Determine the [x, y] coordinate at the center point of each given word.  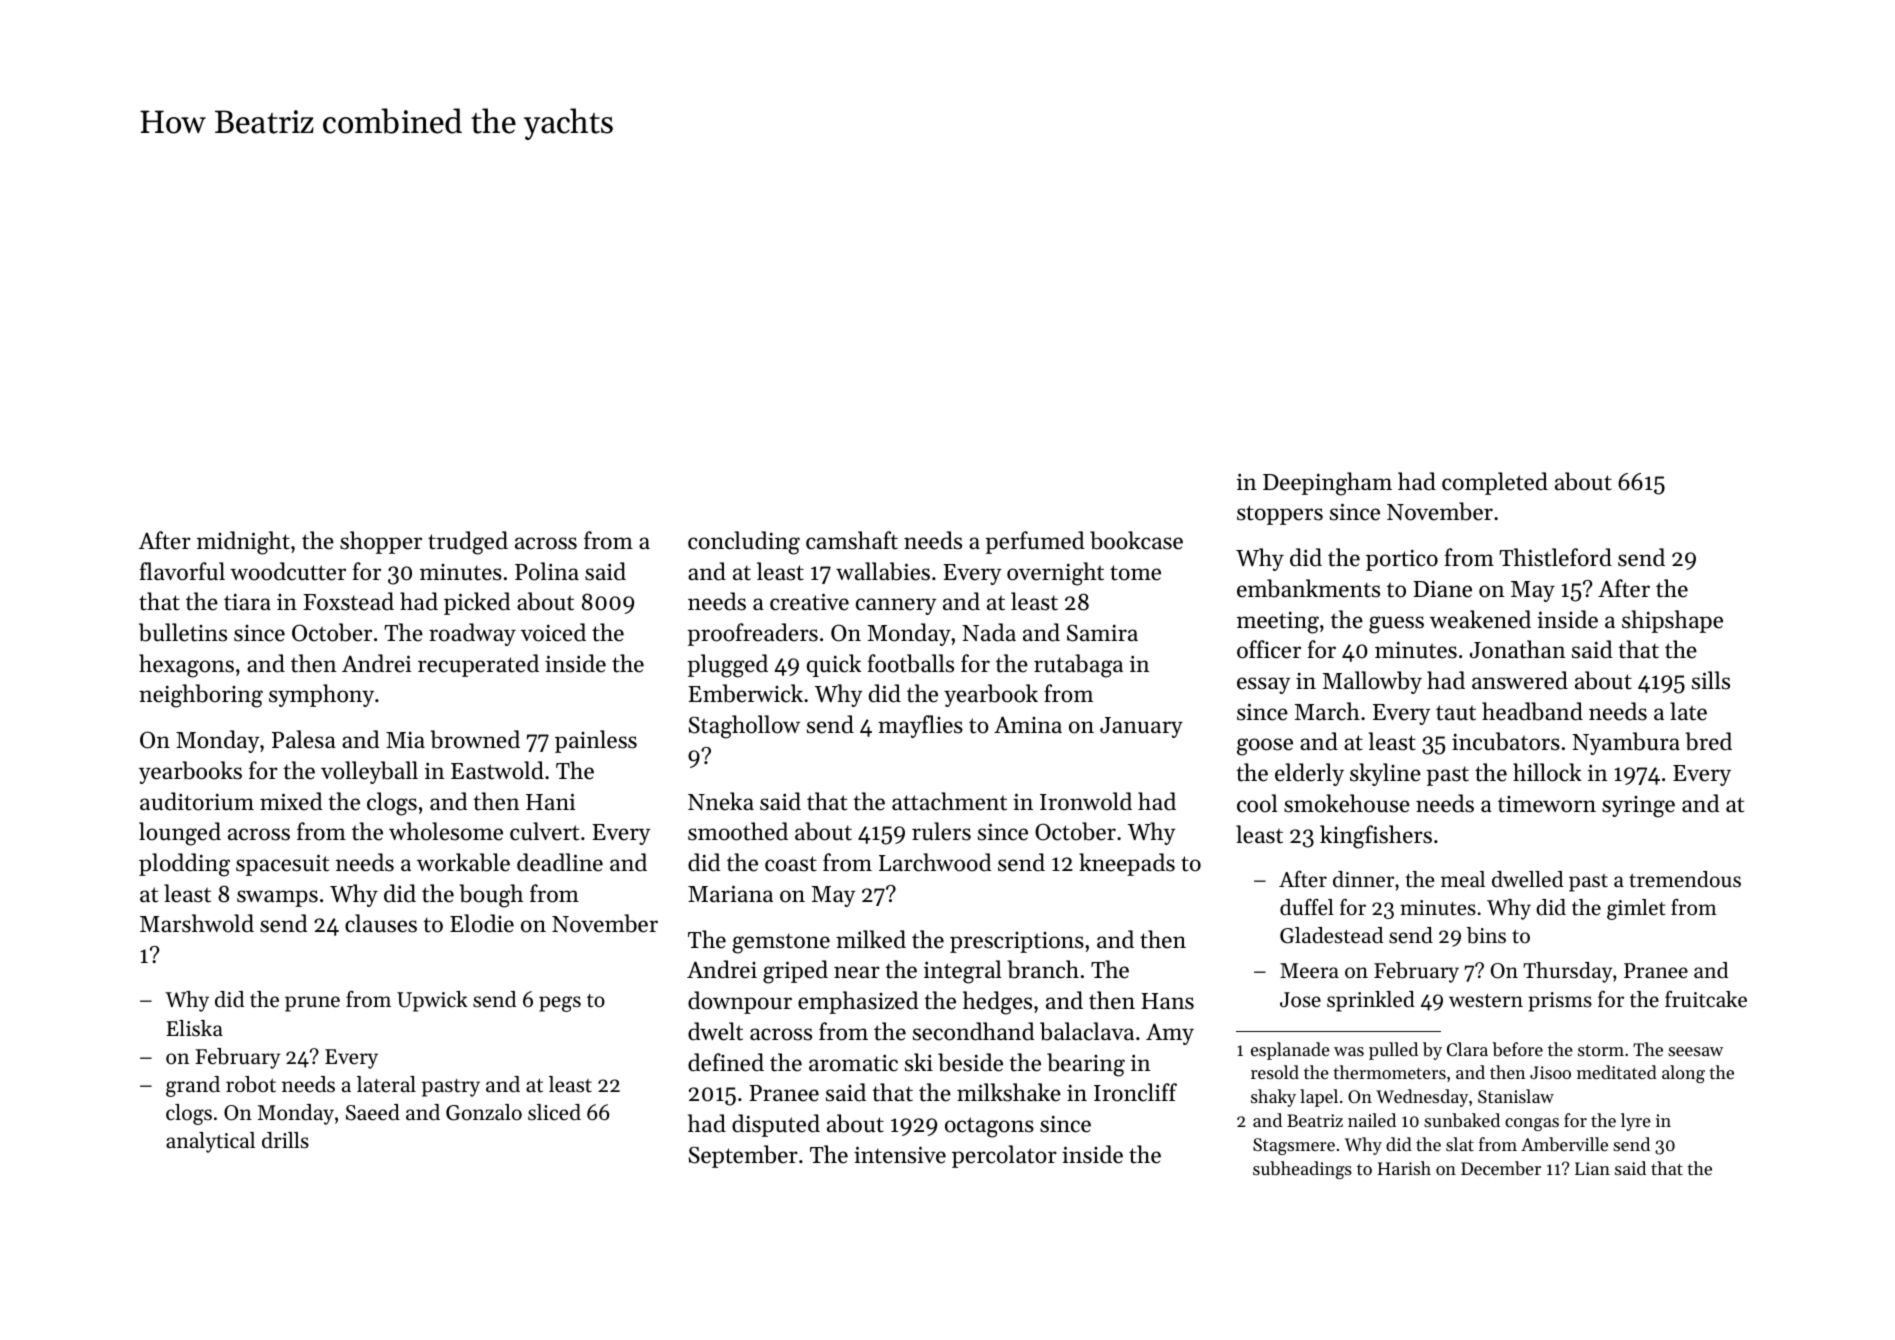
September [743, 1156]
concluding [744, 543]
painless [596, 741]
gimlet [1636, 909]
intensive [900, 1155]
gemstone [781, 943]
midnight [243, 543]
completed [1495, 483]
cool [1257, 803]
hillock [1547, 772]
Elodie [482, 923]
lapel [1319, 1098]
